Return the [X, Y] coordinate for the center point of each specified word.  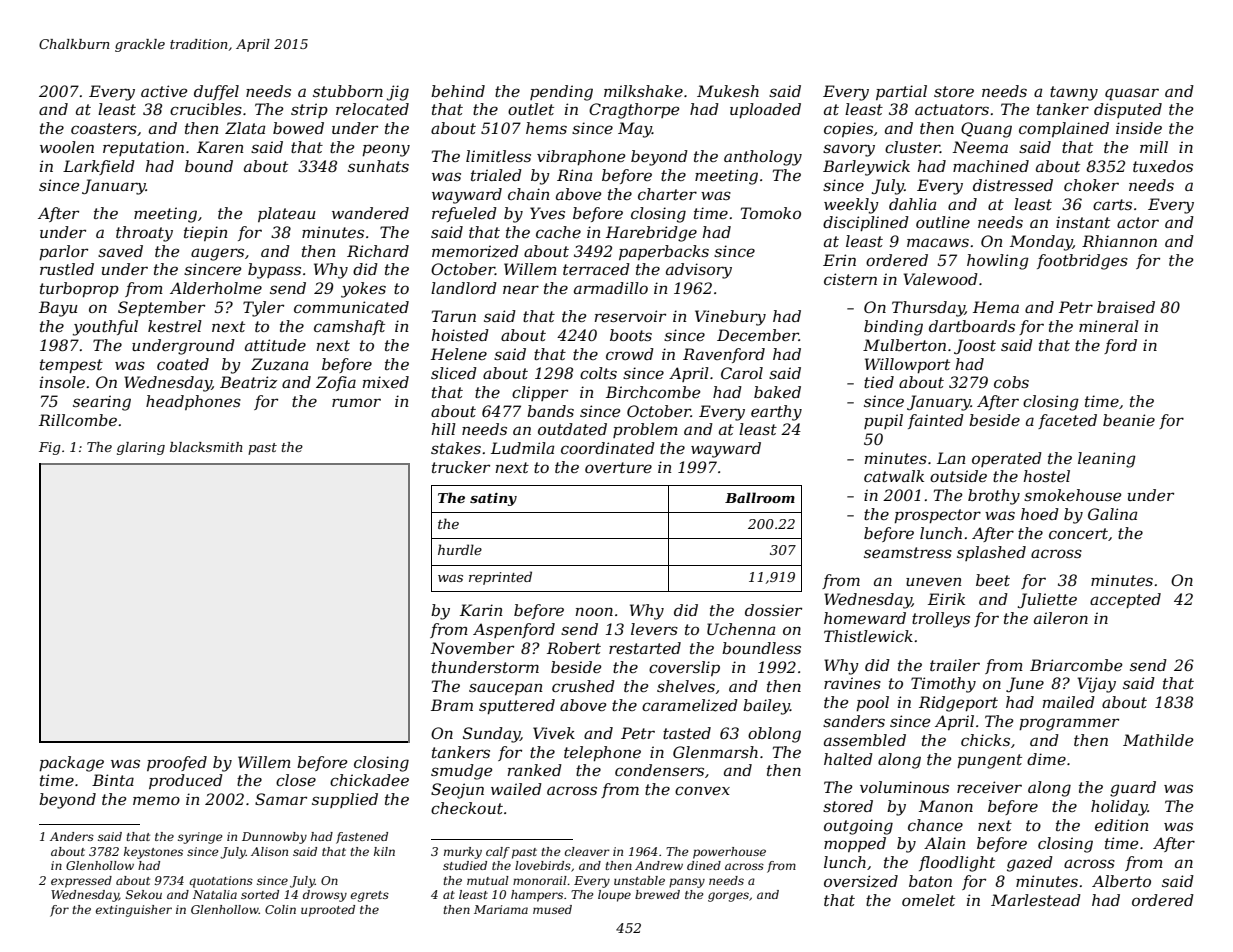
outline [943, 222]
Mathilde [1158, 740]
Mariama [501, 909]
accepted [1125, 600]
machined [991, 166]
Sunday [491, 735]
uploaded [765, 110]
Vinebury [730, 318]
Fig [50, 448]
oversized [861, 881]
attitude [275, 345]
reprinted [500, 578]
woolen [67, 147]
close [296, 780]
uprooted [328, 911]
